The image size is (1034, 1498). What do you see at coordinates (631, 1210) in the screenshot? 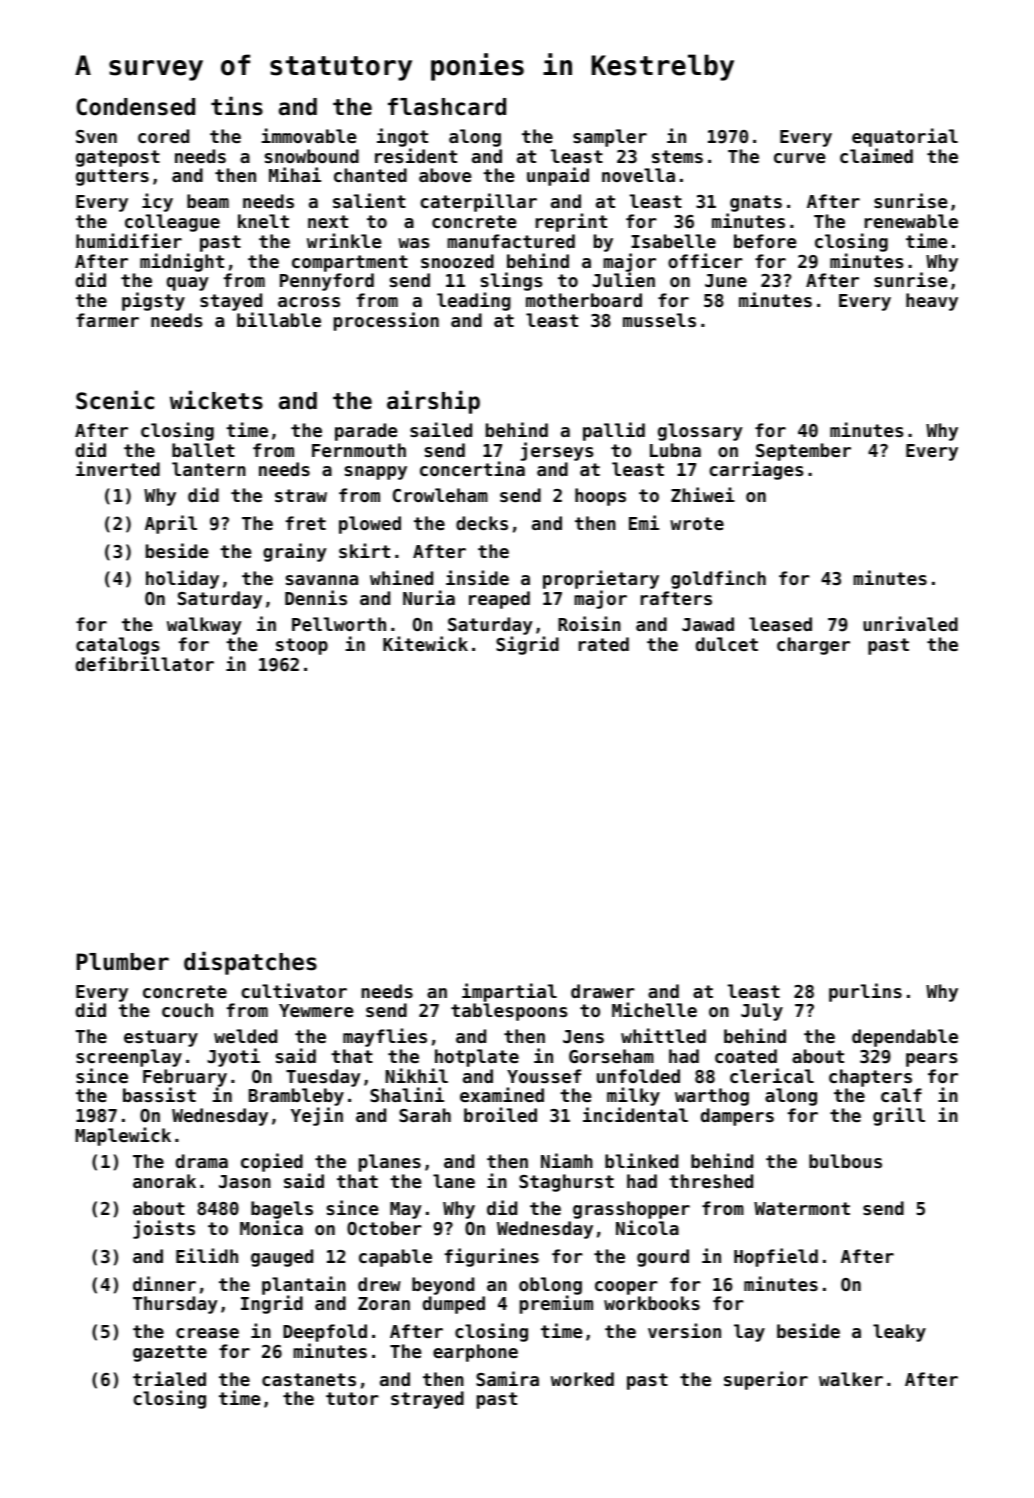
I see `grasshopper` at bounding box center [631, 1210].
